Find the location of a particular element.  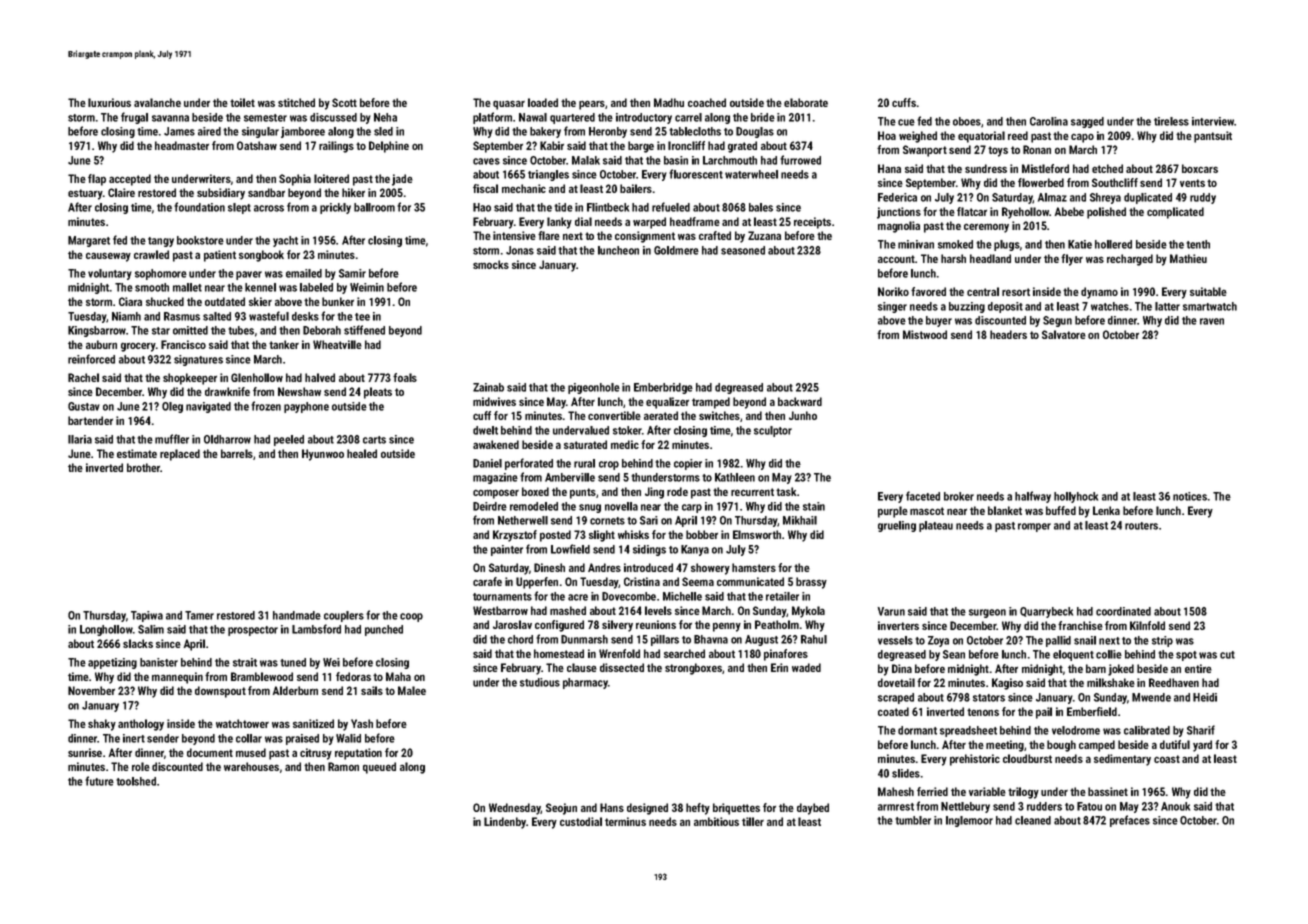

role is located at coordinates (141, 766).
